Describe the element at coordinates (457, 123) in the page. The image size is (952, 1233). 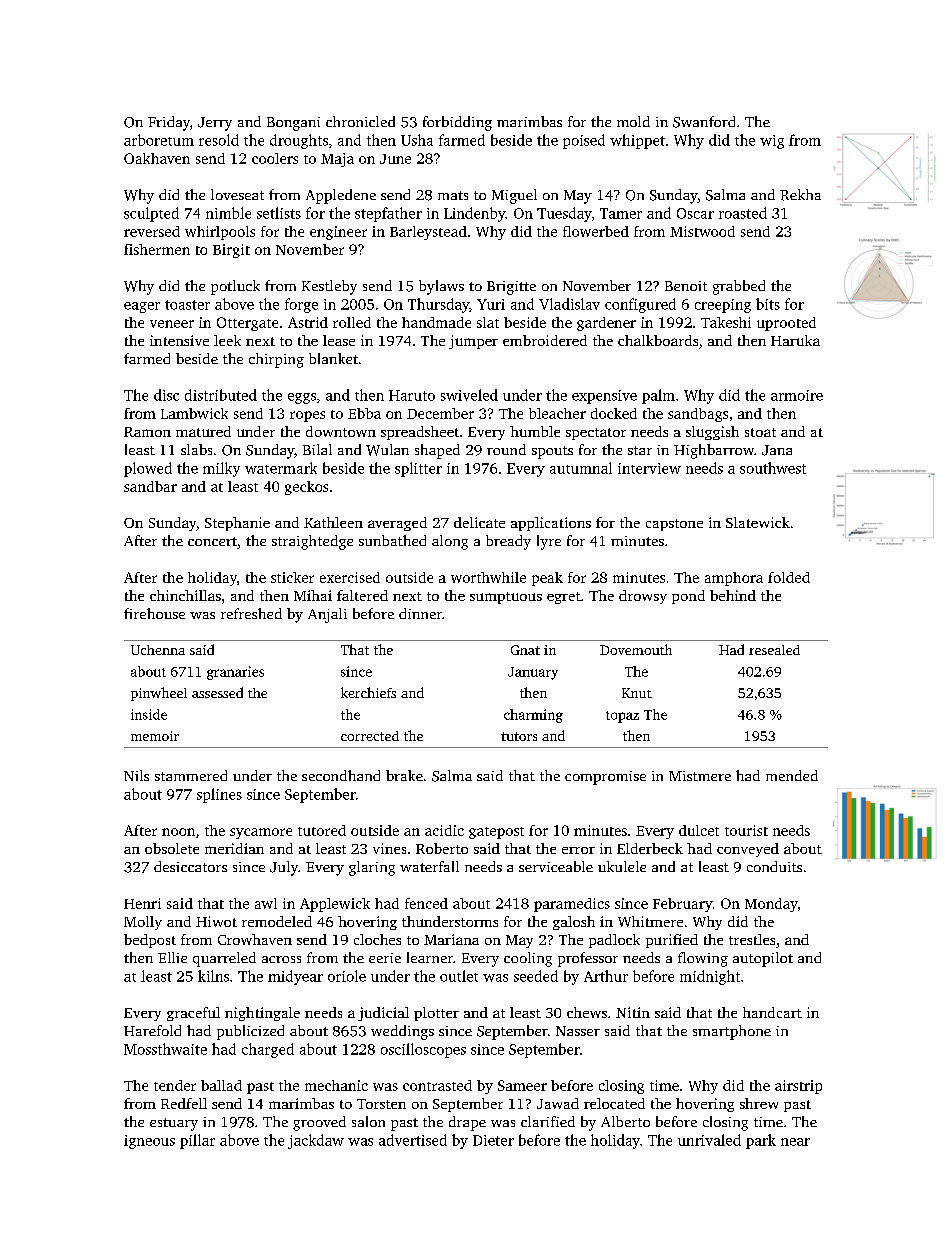
I see `forbidding` at that location.
